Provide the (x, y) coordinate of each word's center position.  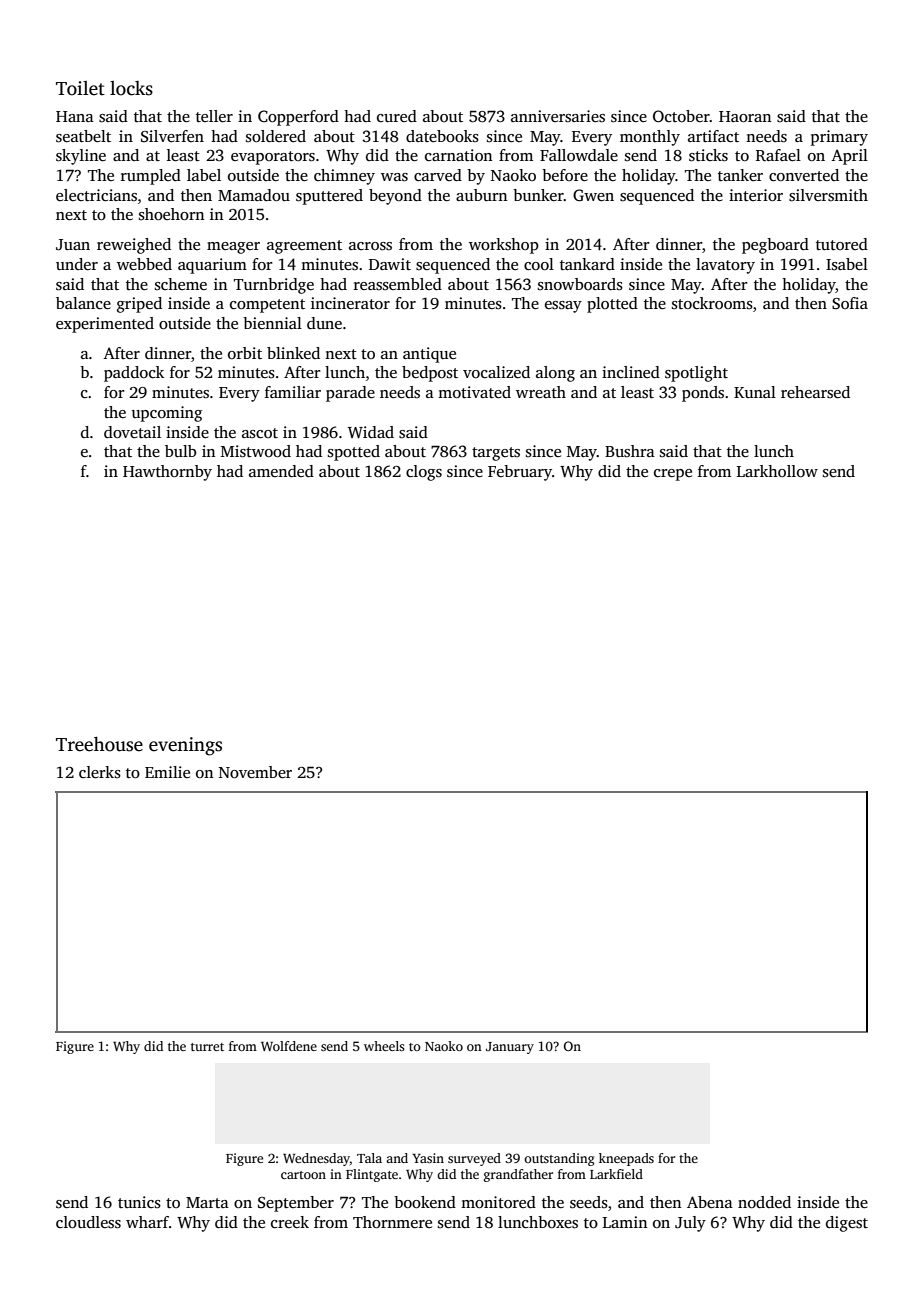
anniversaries (558, 116)
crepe (673, 475)
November (255, 772)
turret (207, 1047)
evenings (185, 746)
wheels (384, 1046)
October (681, 116)
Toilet (80, 88)
